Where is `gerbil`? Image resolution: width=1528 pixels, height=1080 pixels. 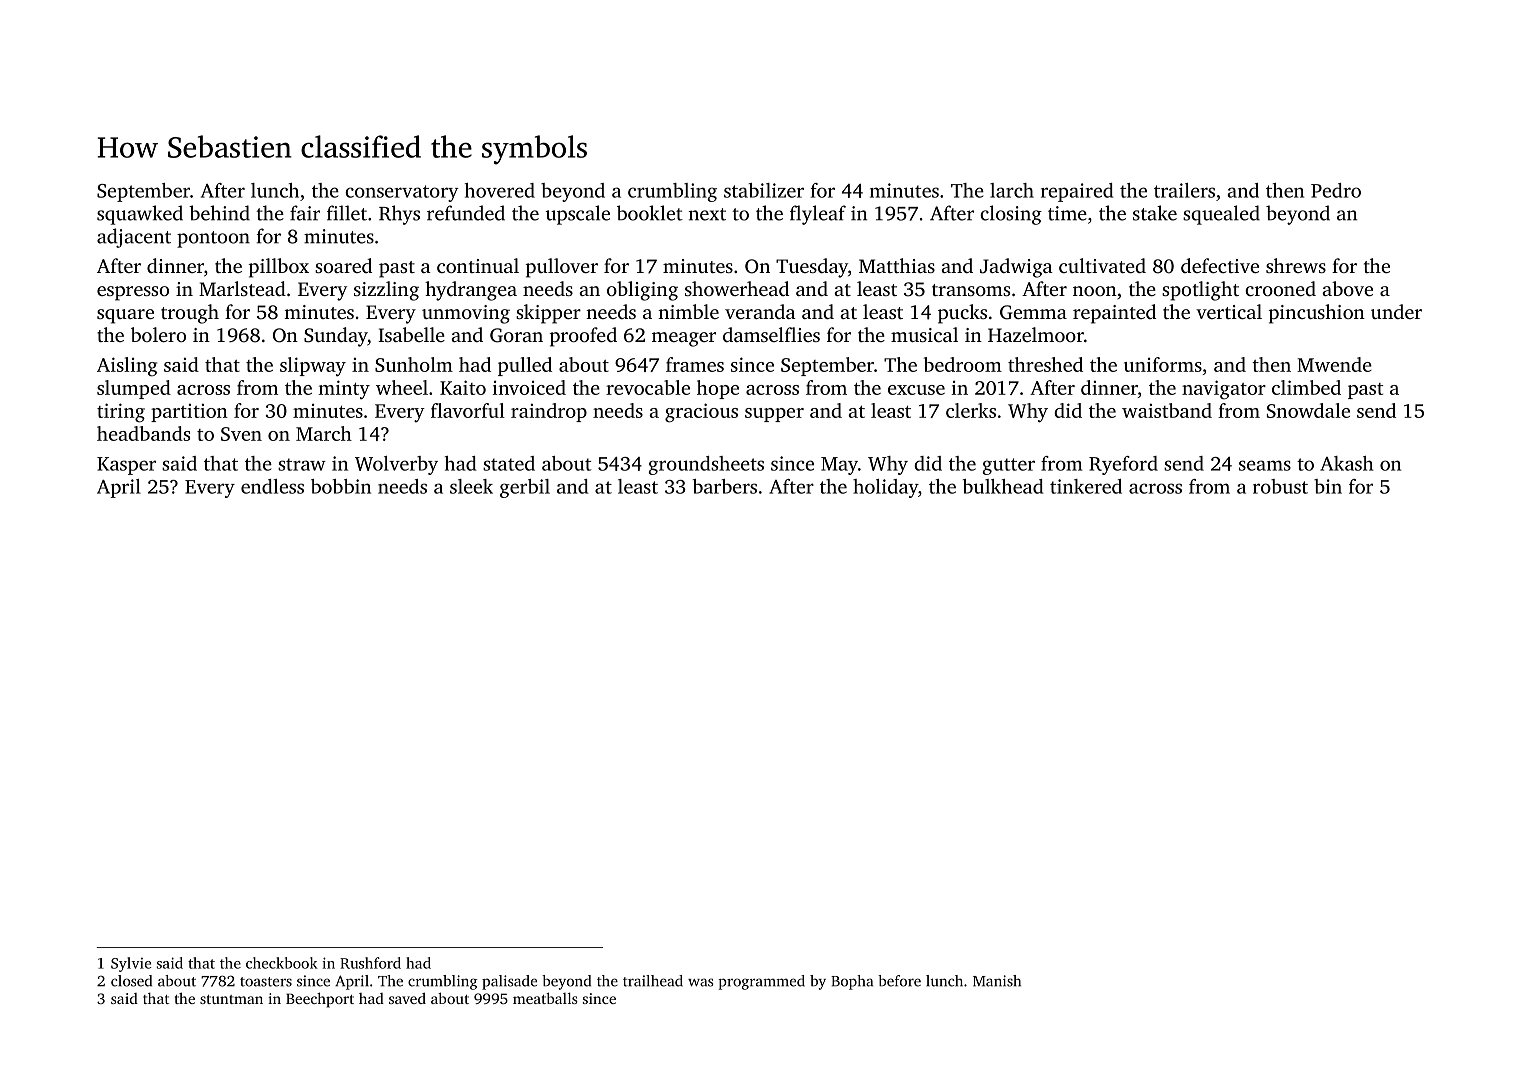
gerbil is located at coordinates (525, 488).
